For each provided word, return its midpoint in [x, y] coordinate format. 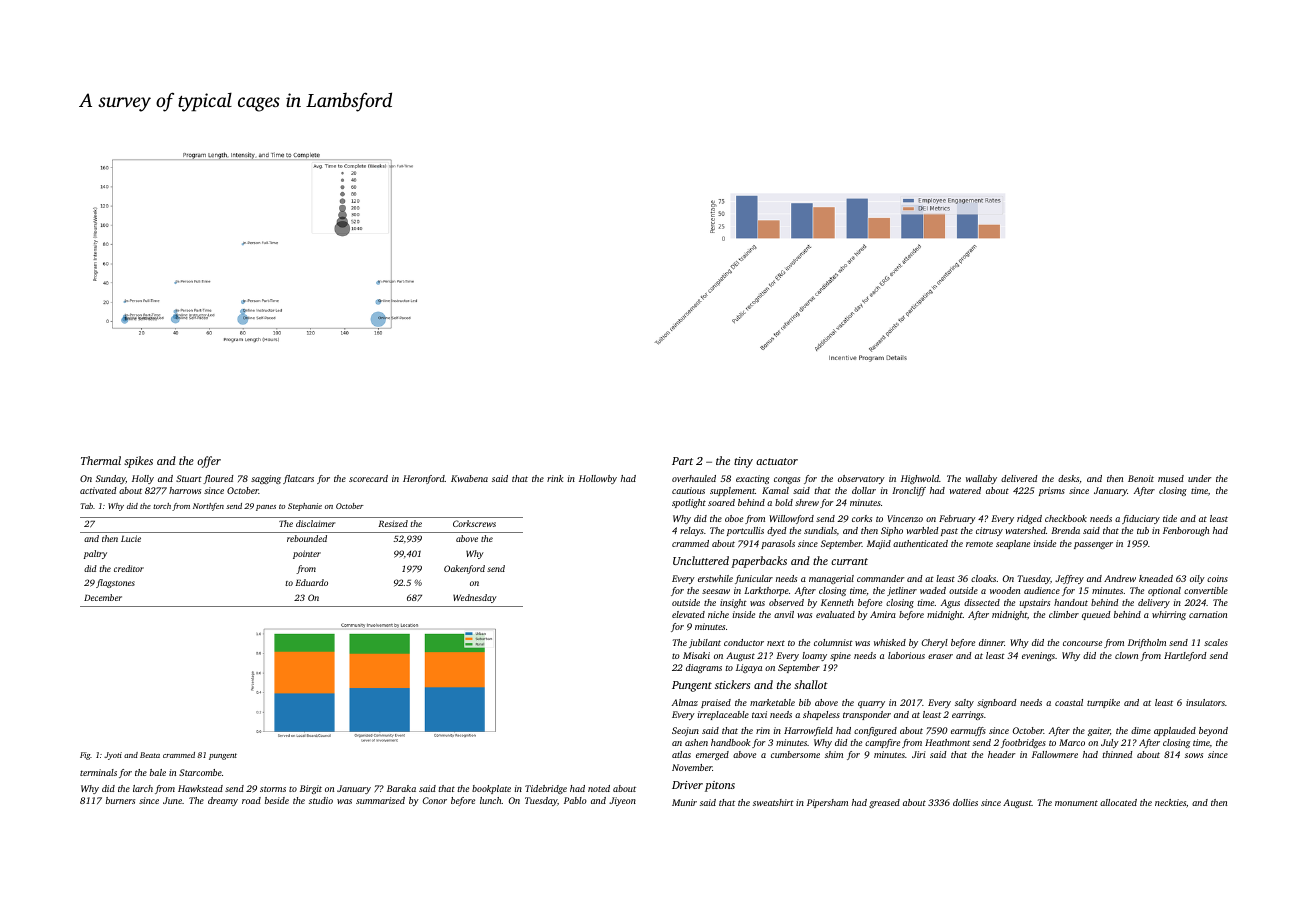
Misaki [696, 655]
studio [321, 800]
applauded [1175, 731]
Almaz [685, 702]
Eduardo [311, 582]
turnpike [1103, 703]
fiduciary [1141, 519]
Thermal [101, 460]
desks [1068, 478]
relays [692, 531]
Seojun [685, 731]
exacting [753, 479]
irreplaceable [723, 715]
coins [1217, 578]
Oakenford [464, 569]
